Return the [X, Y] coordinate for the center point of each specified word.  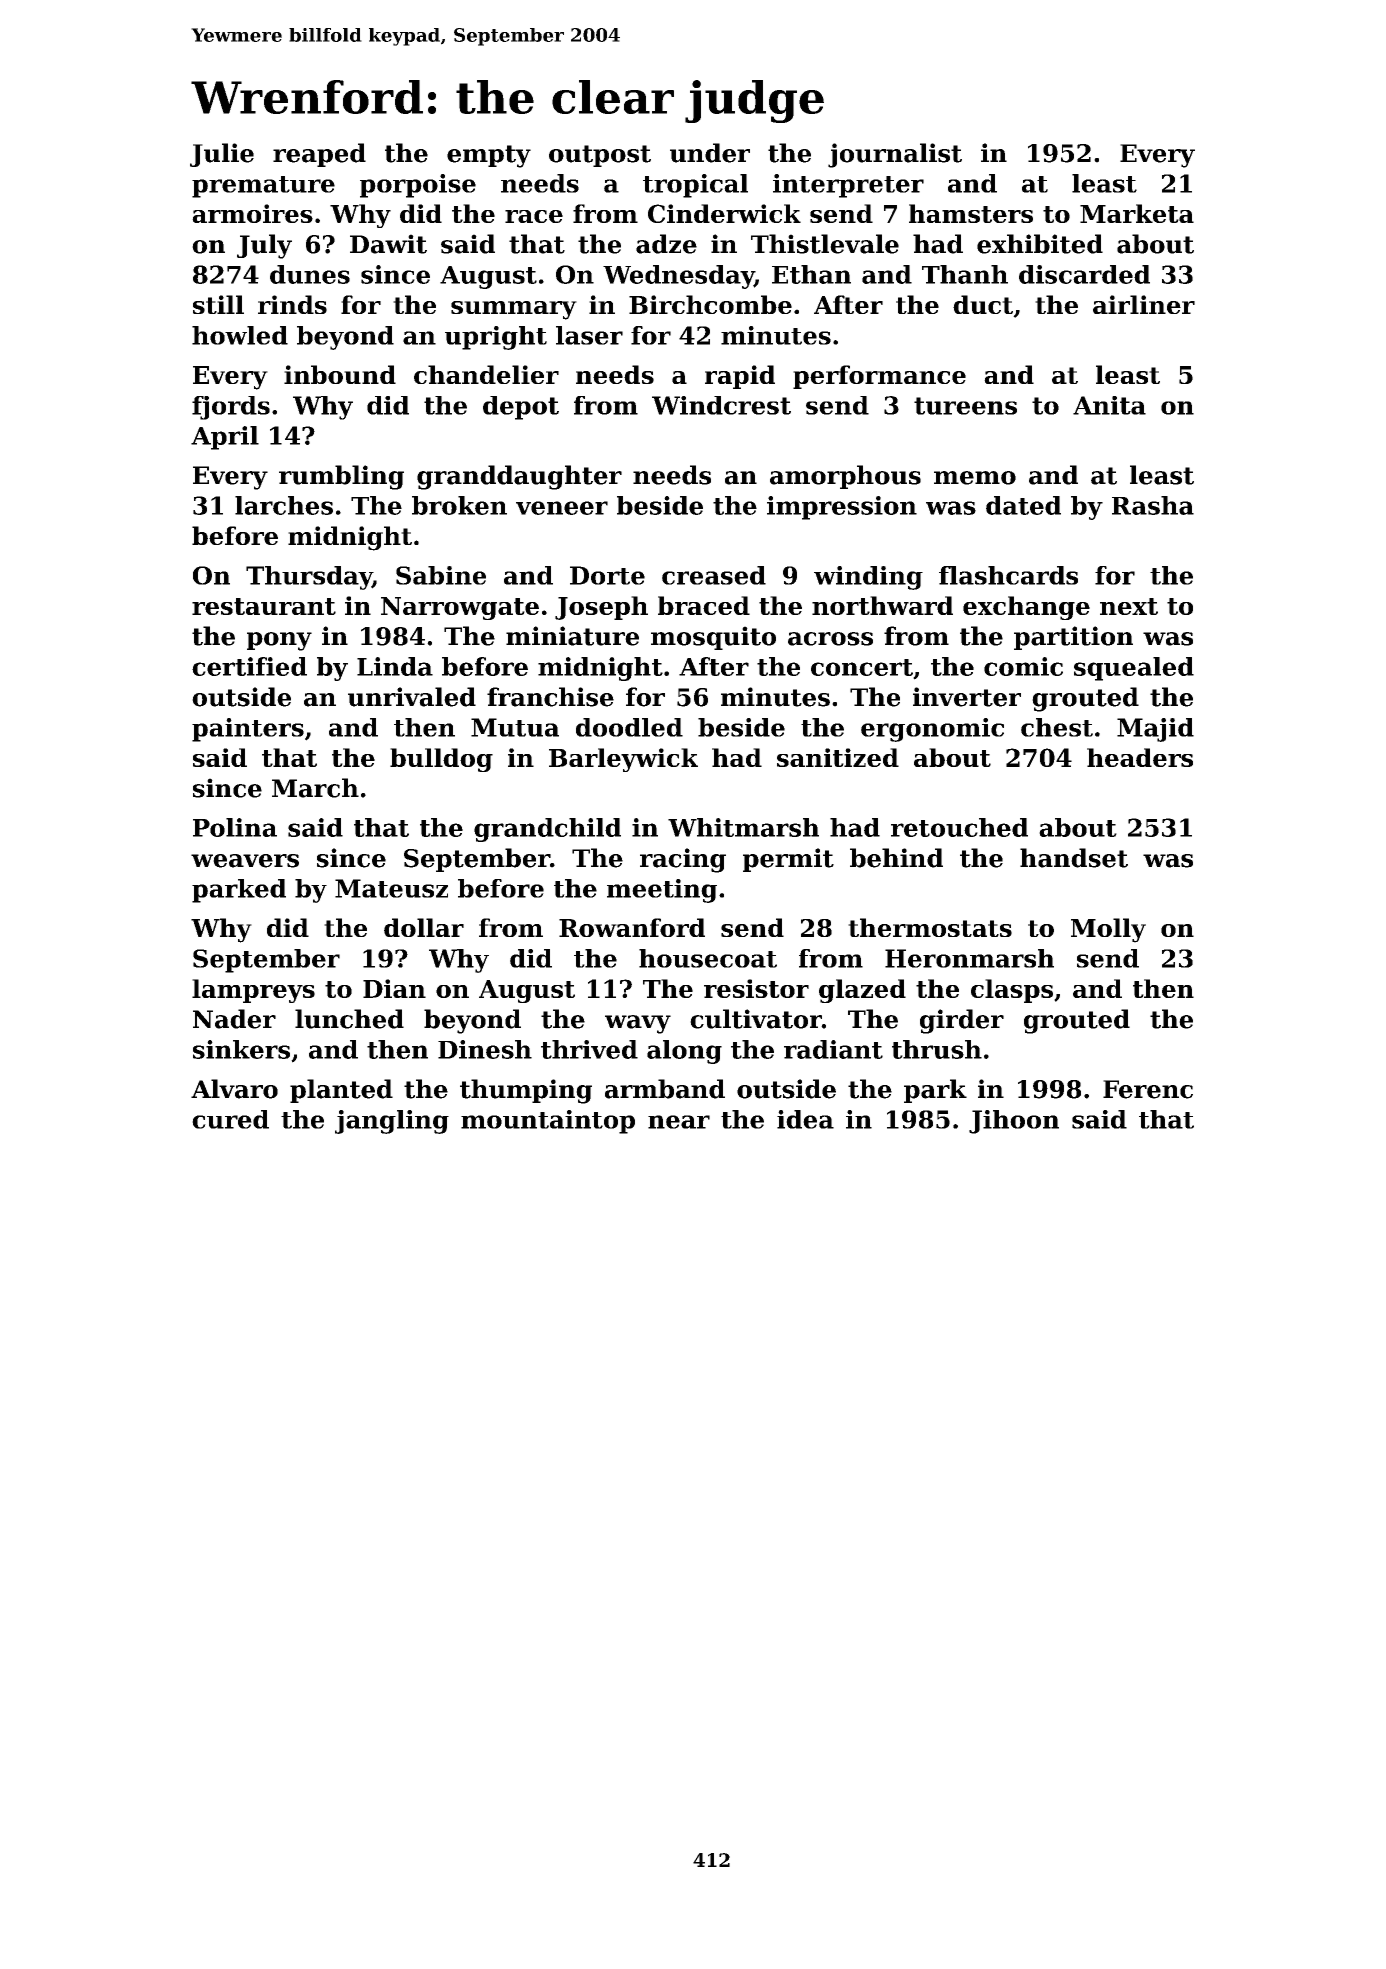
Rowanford [632, 927]
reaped [319, 155]
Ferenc [1148, 1089]
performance [879, 377]
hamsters [971, 213]
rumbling [341, 477]
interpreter [848, 186]
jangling [392, 1122]
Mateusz [391, 888]
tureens [965, 406]
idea [805, 1119]
